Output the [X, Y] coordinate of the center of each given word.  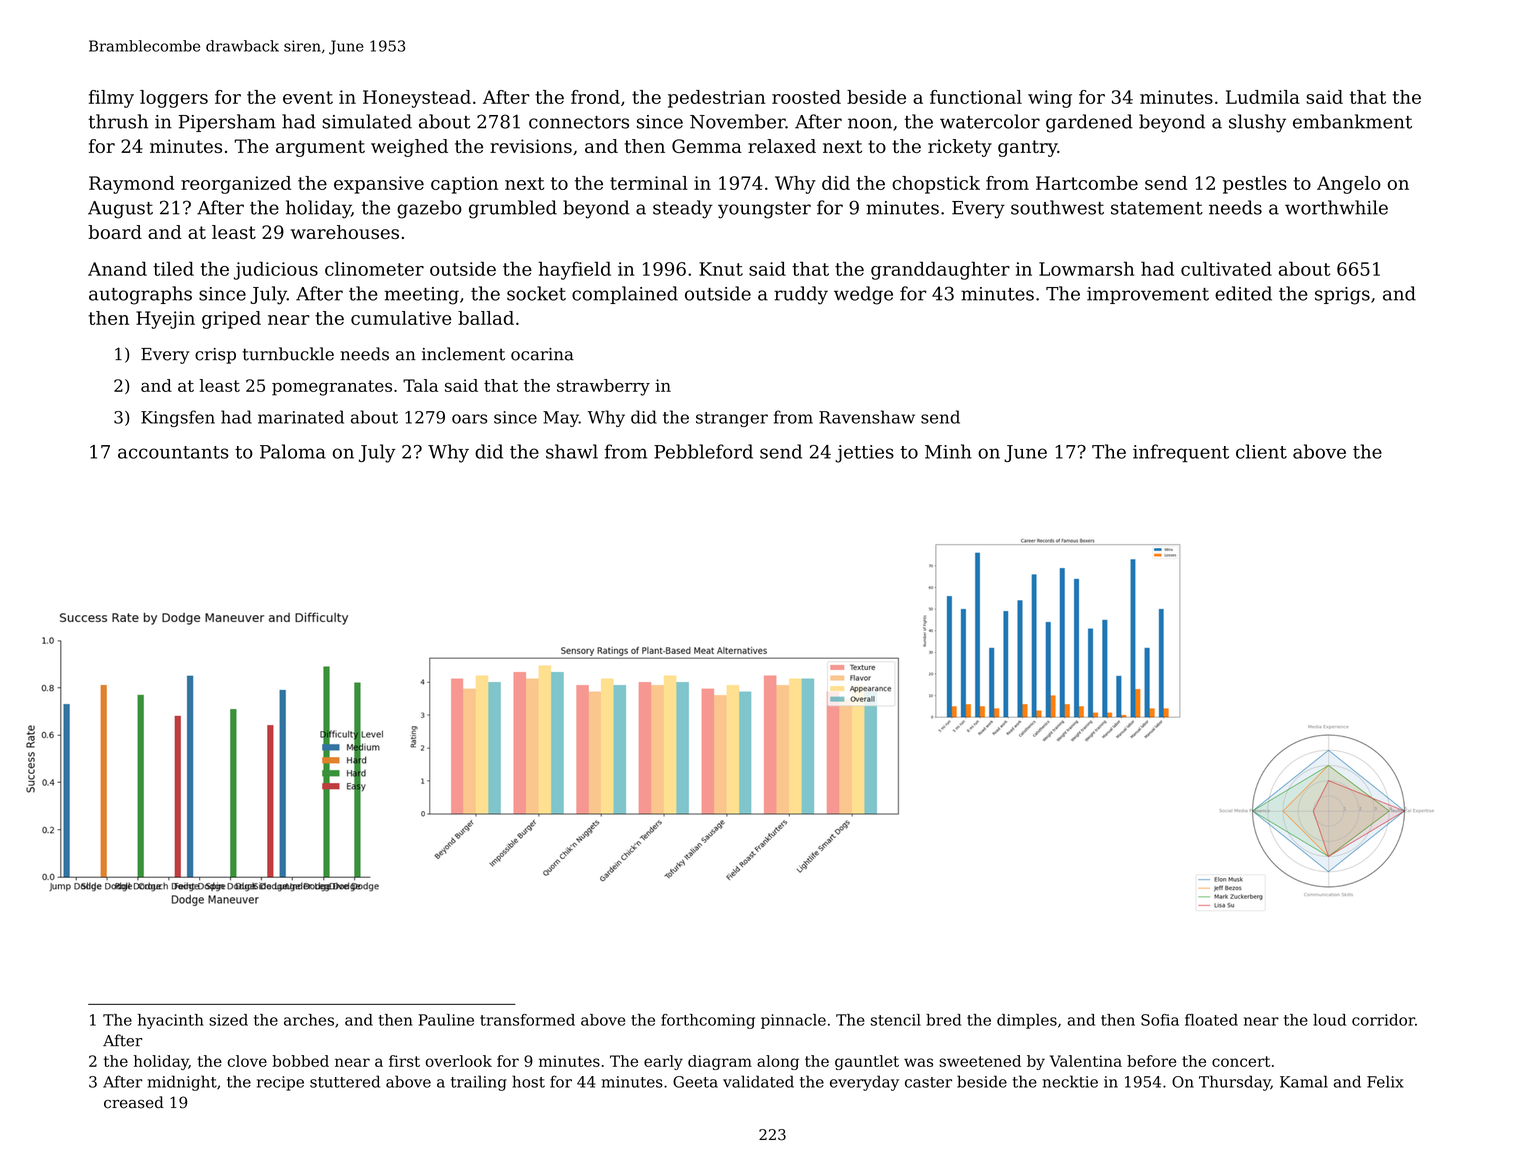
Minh [948, 451]
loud [1329, 1020]
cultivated [1226, 268]
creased [134, 1102]
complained [625, 295]
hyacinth [171, 1021]
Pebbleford [703, 451]
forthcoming [708, 1021]
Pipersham [227, 123]
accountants [173, 452]
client [1261, 451]
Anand [117, 268]
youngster [764, 210]
